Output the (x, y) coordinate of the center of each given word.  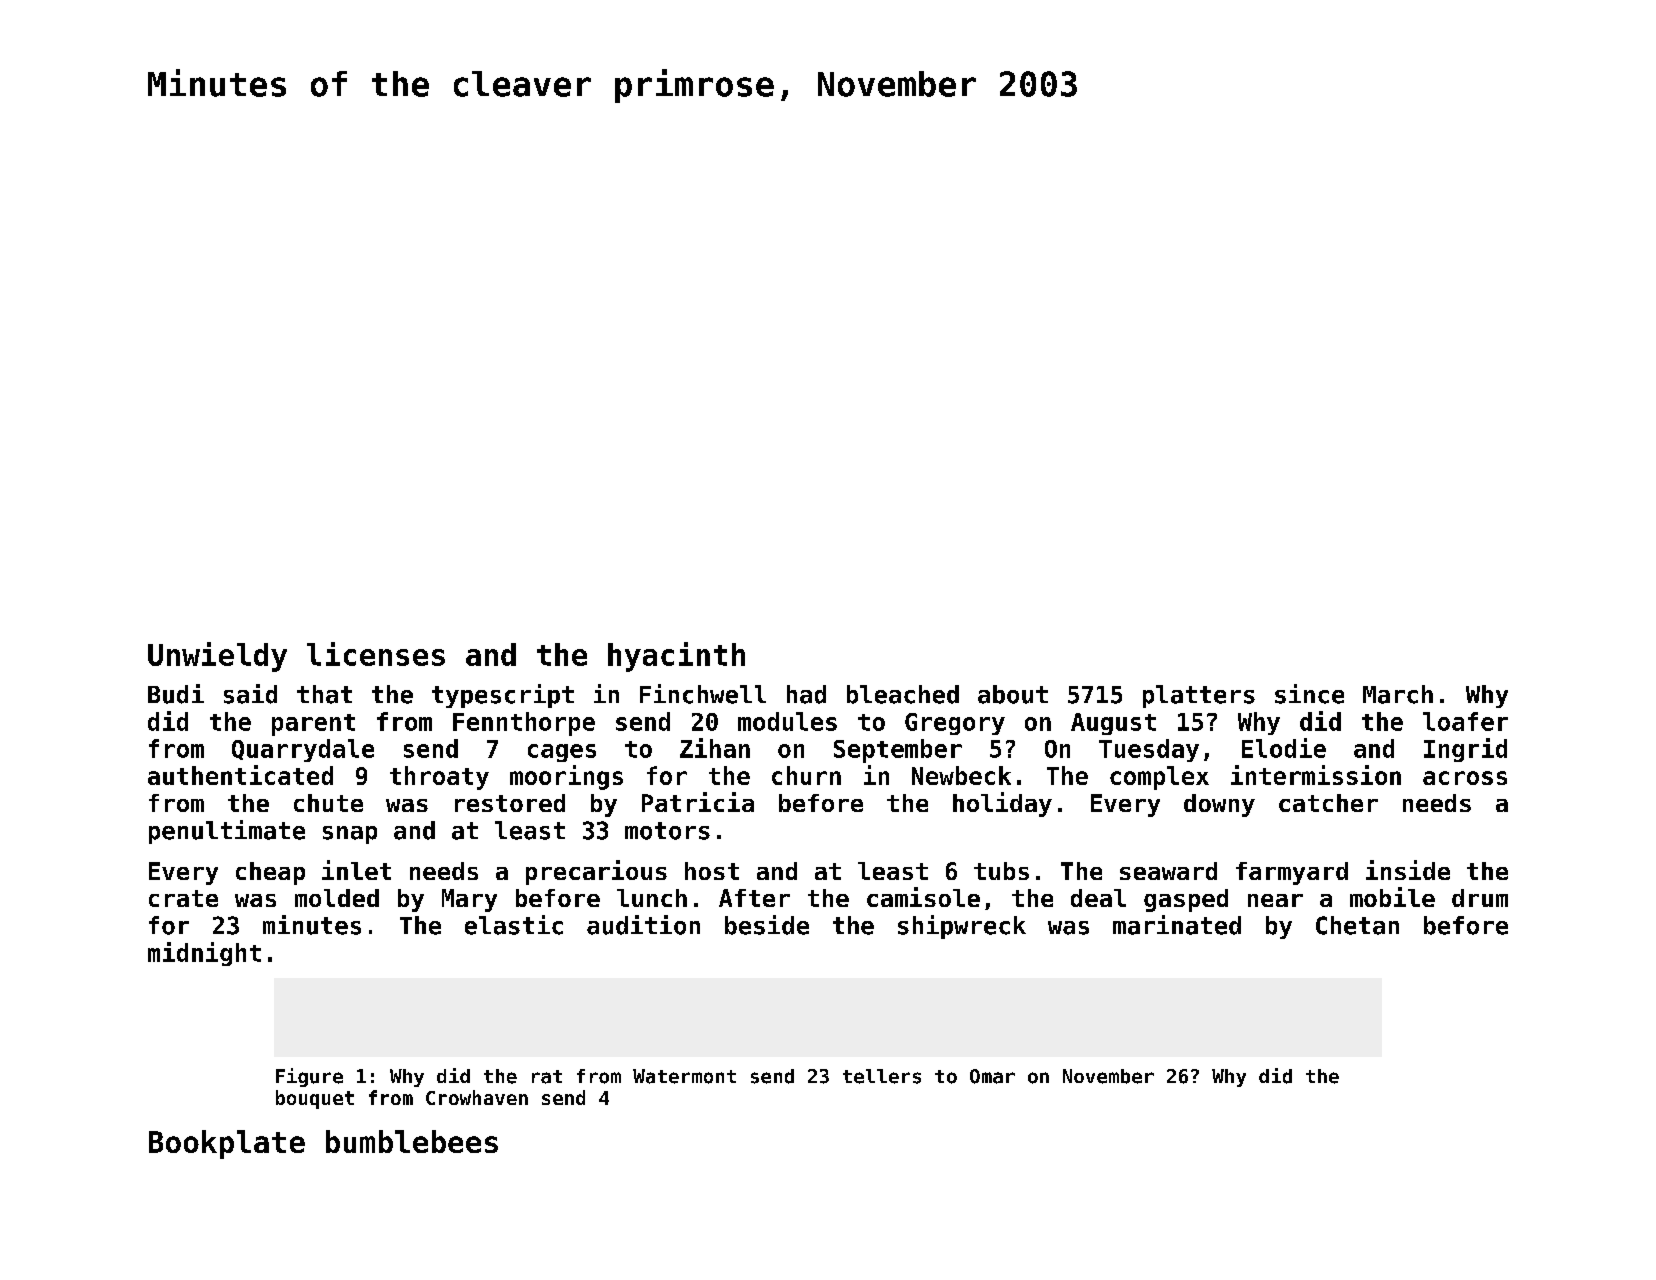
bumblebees (412, 1141)
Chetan (1357, 925)
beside (767, 925)
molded (337, 898)
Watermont (684, 1076)
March (1398, 694)
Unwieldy (217, 657)
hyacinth (676, 657)
